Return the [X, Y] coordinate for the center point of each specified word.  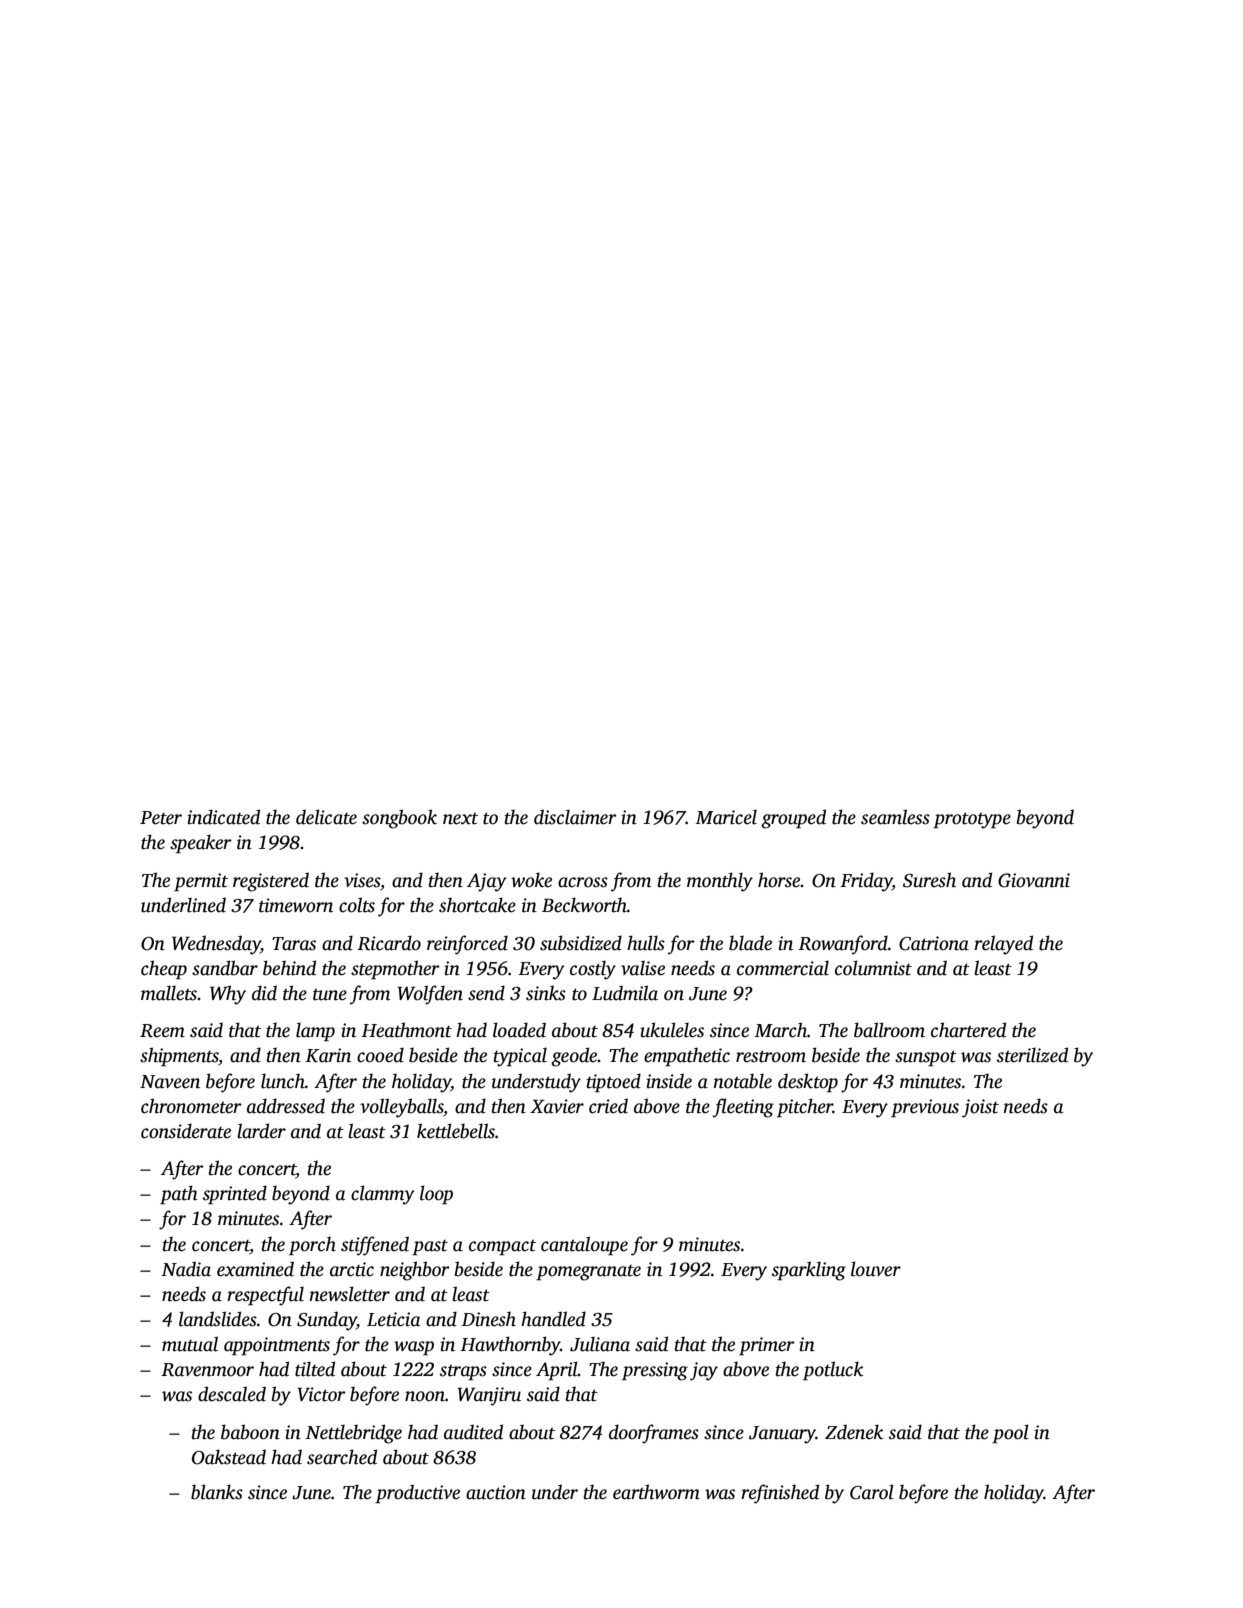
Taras [294, 944]
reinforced [467, 945]
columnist [873, 968]
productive [417, 1494]
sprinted [235, 1195]
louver [876, 1269]
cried [608, 1106]
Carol [872, 1492]
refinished [780, 1494]
